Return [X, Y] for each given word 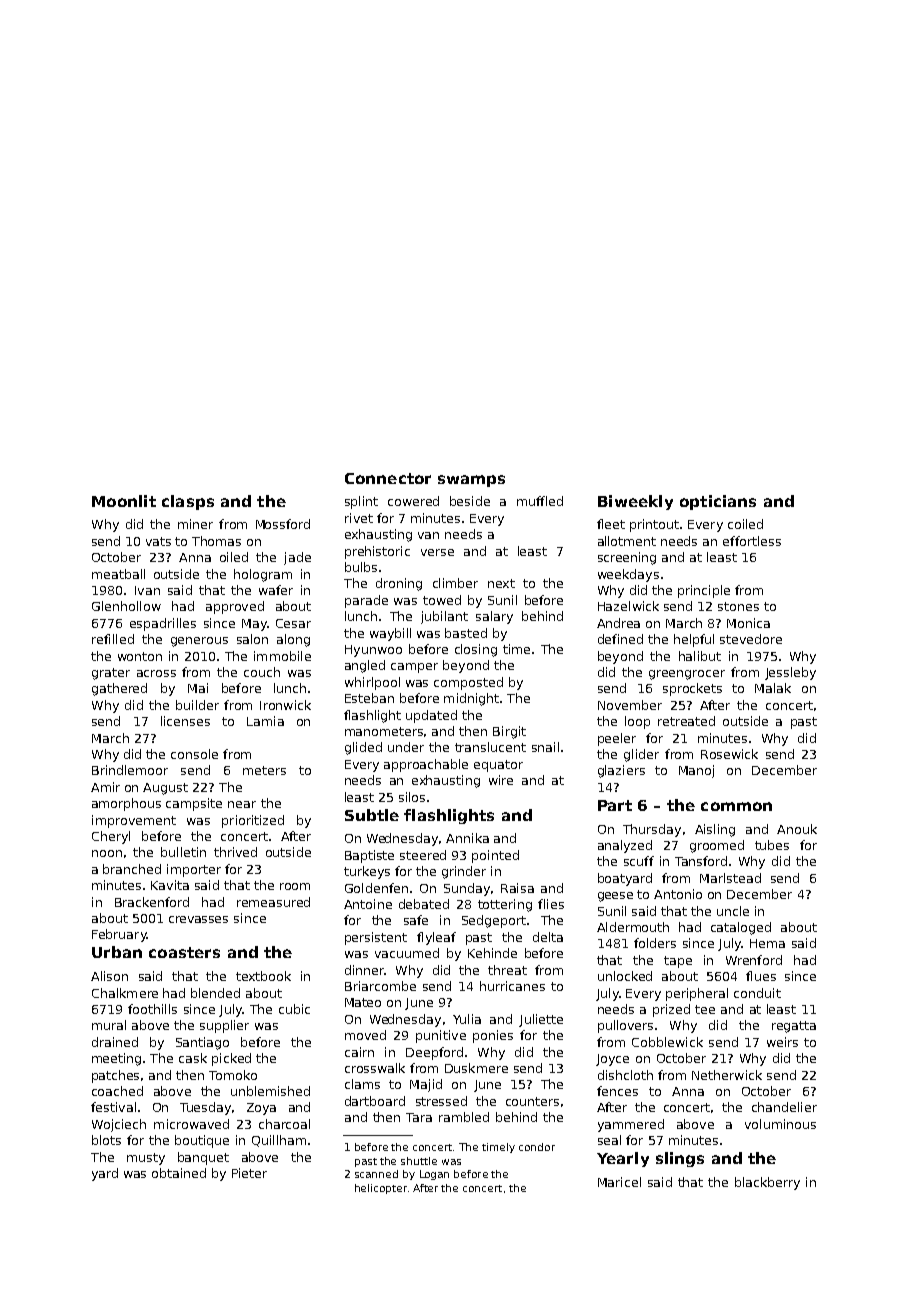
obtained [179, 1173]
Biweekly [635, 502]
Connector [388, 478]
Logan [434, 1175]
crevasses [198, 919]
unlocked [625, 976]
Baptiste [369, 856]
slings [680, 1159]
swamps [471, 481]
